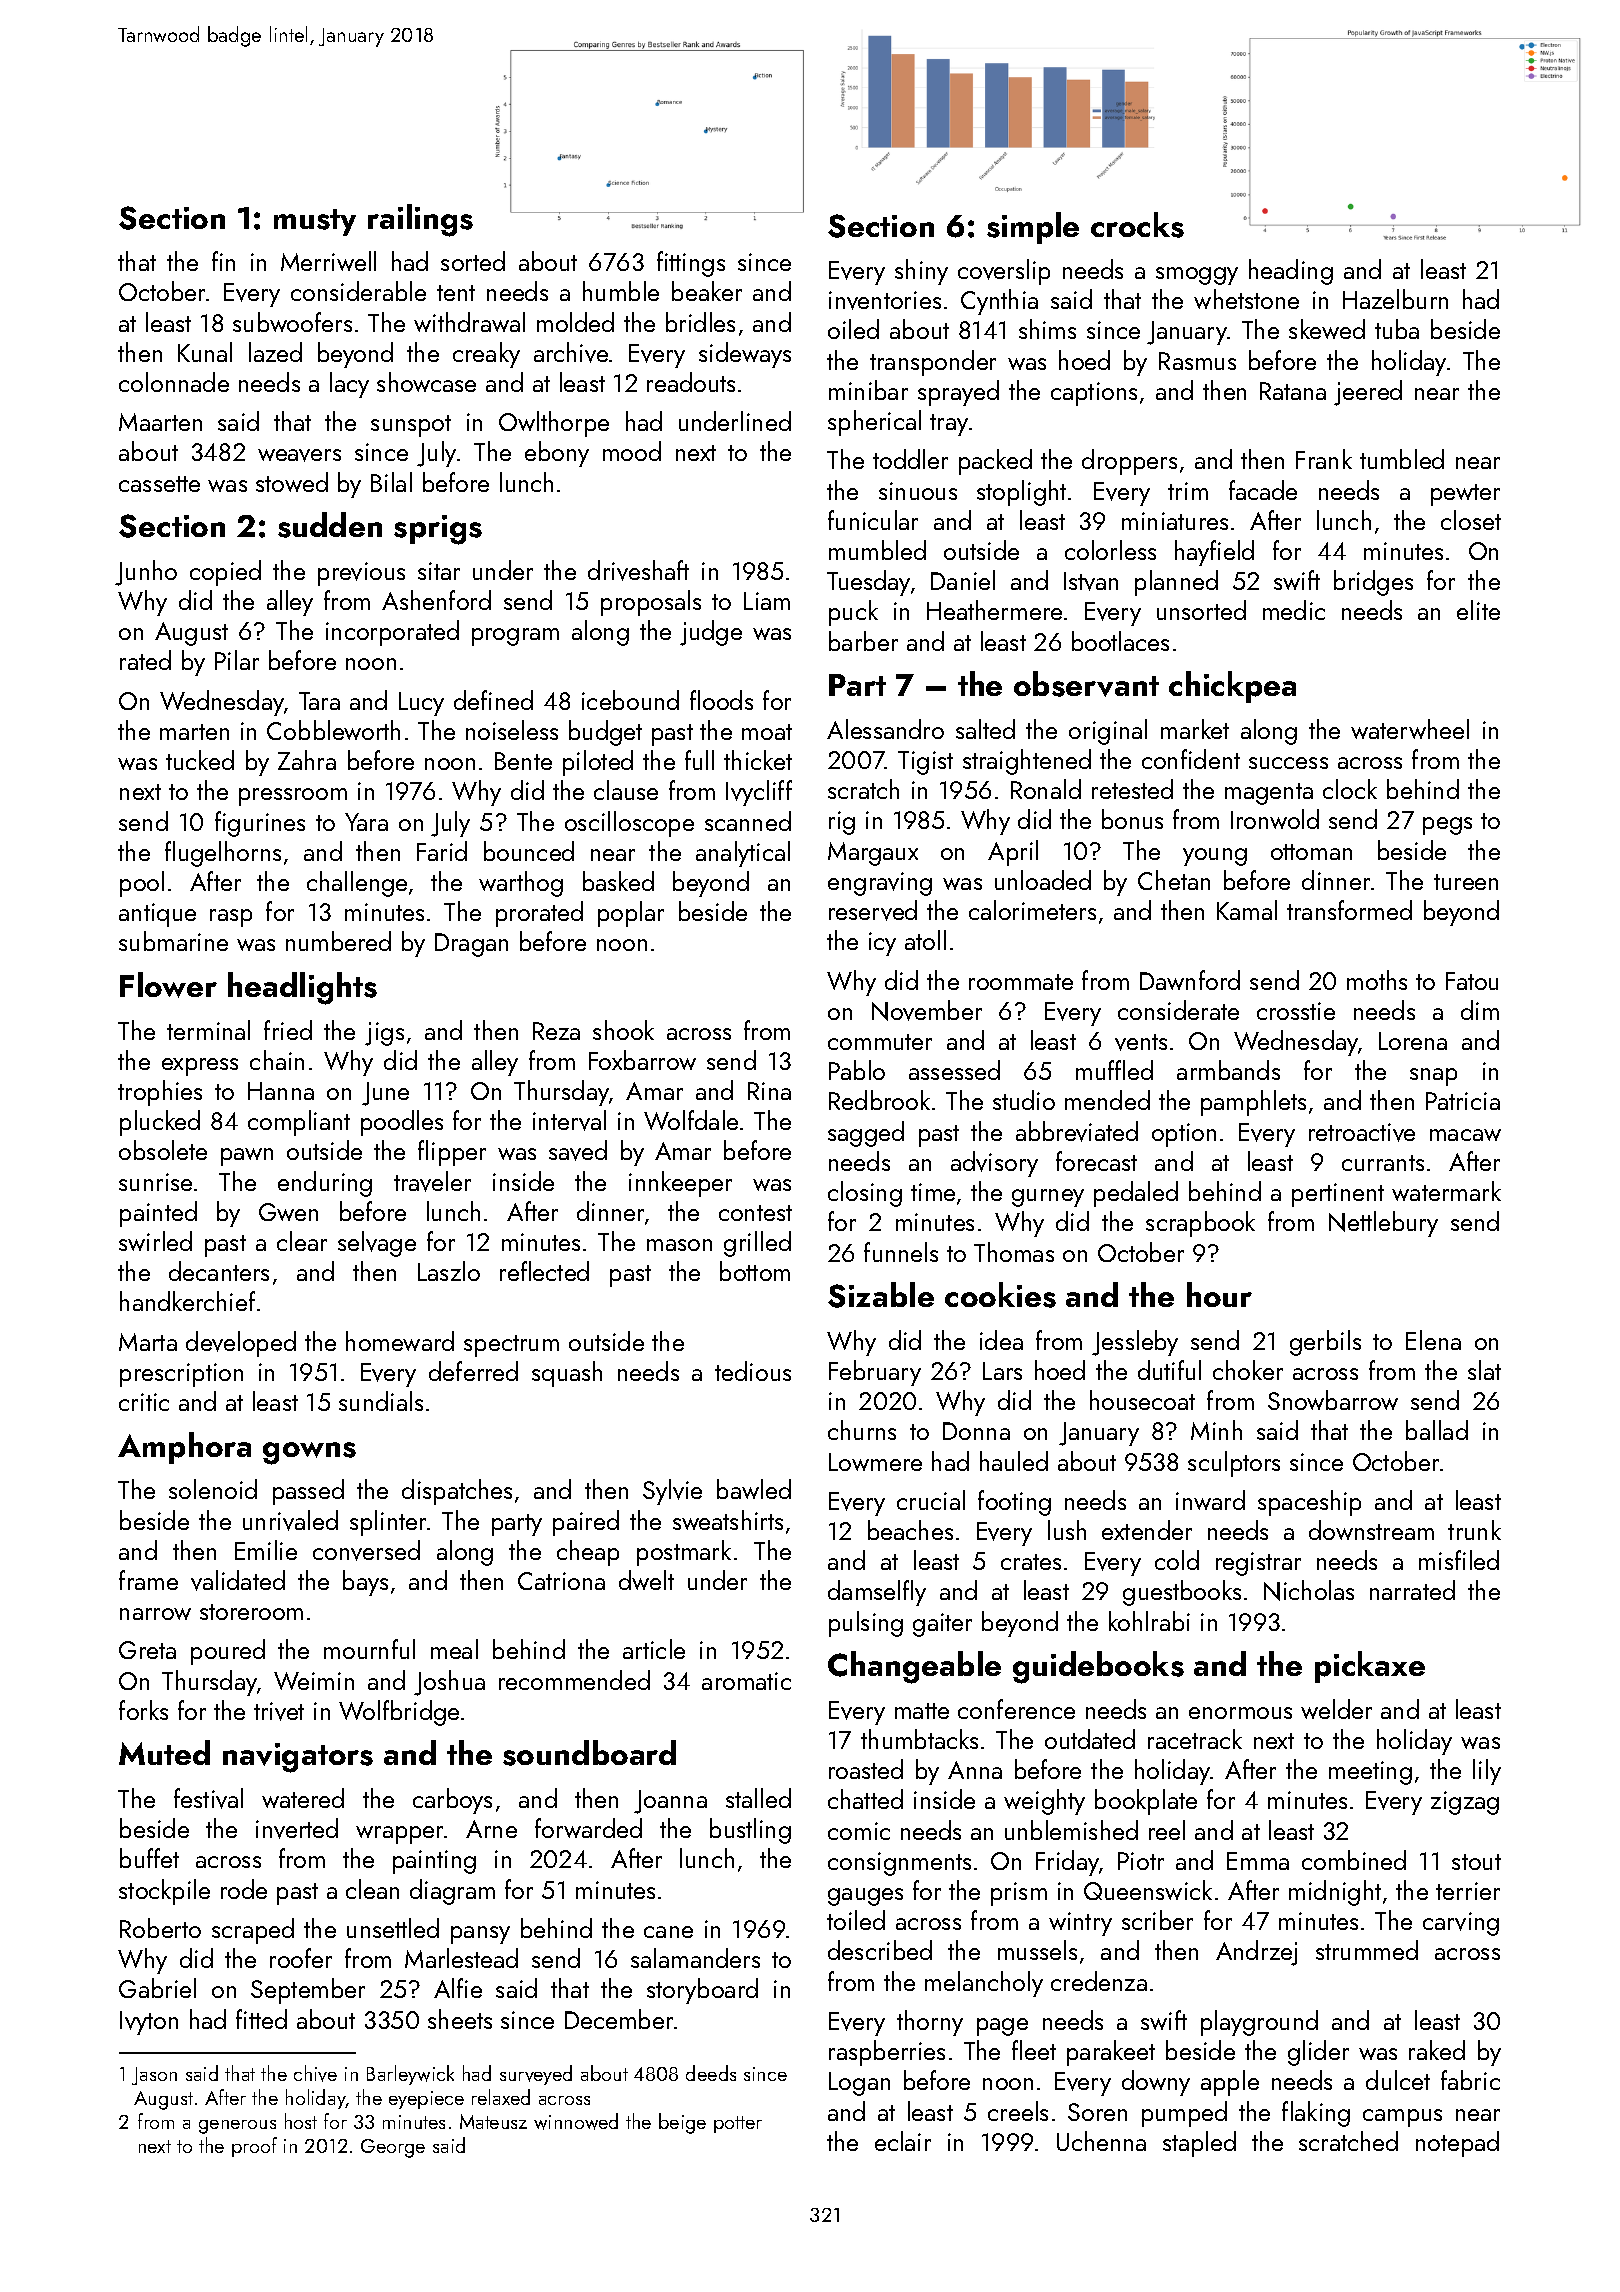 The height and width of the screenshot is (2292, 1620). I want to click on sagged, so click(866, 1134).
